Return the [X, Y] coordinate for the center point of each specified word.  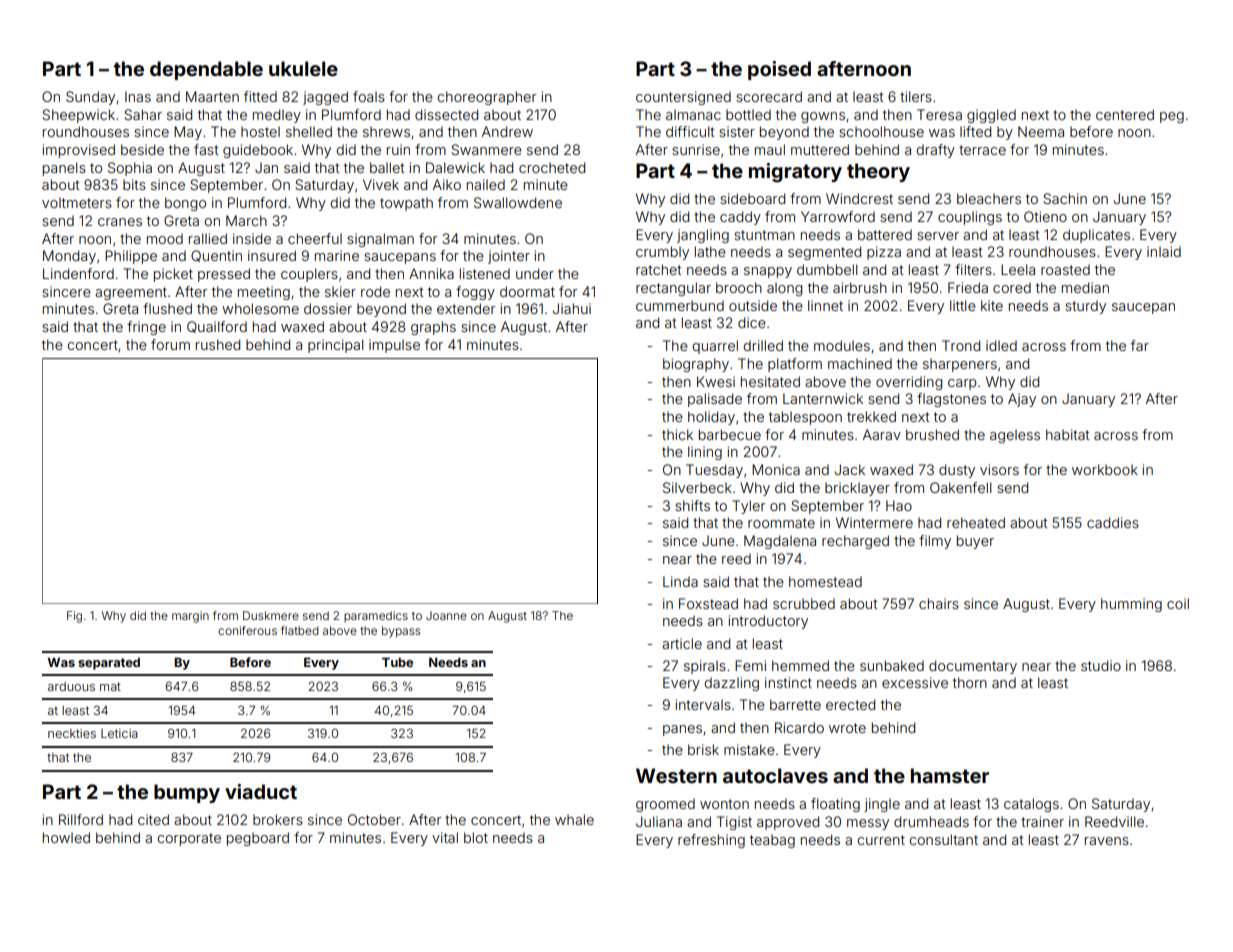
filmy [935, 542]
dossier [328, 308]
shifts [692, 505]
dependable [206, 70]
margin [190, 617]
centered [1125, 114]
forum [170, 344]
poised [779, 70]
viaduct [261, 791]
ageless [1015, 436]
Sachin [1065, 198]
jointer [509, 257]
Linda [680, 581]
